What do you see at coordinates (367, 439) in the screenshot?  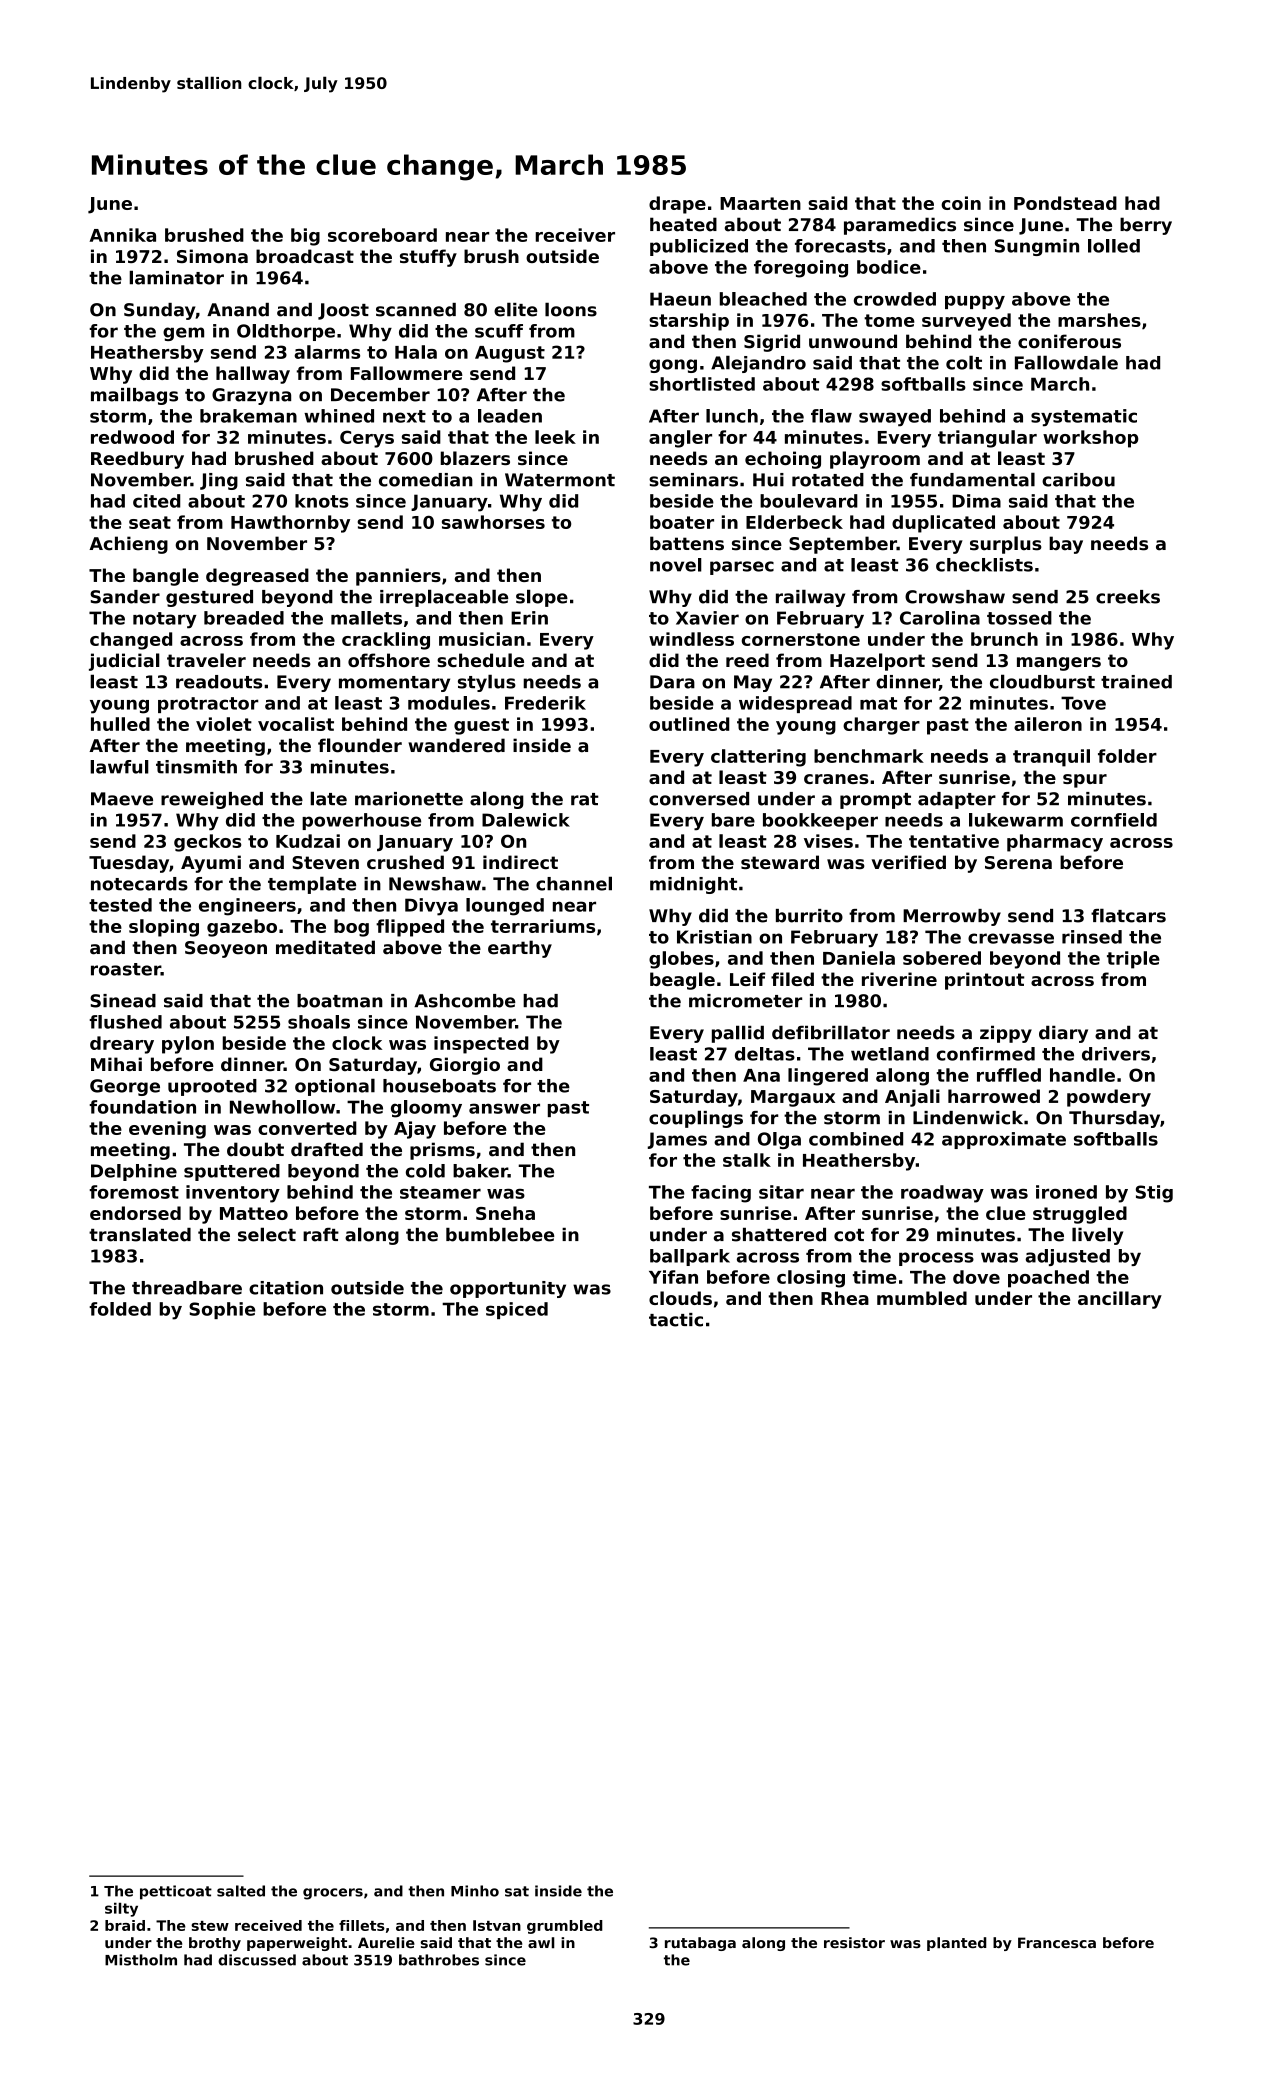 I see `Cerys` at bounding box center [367, 439].
